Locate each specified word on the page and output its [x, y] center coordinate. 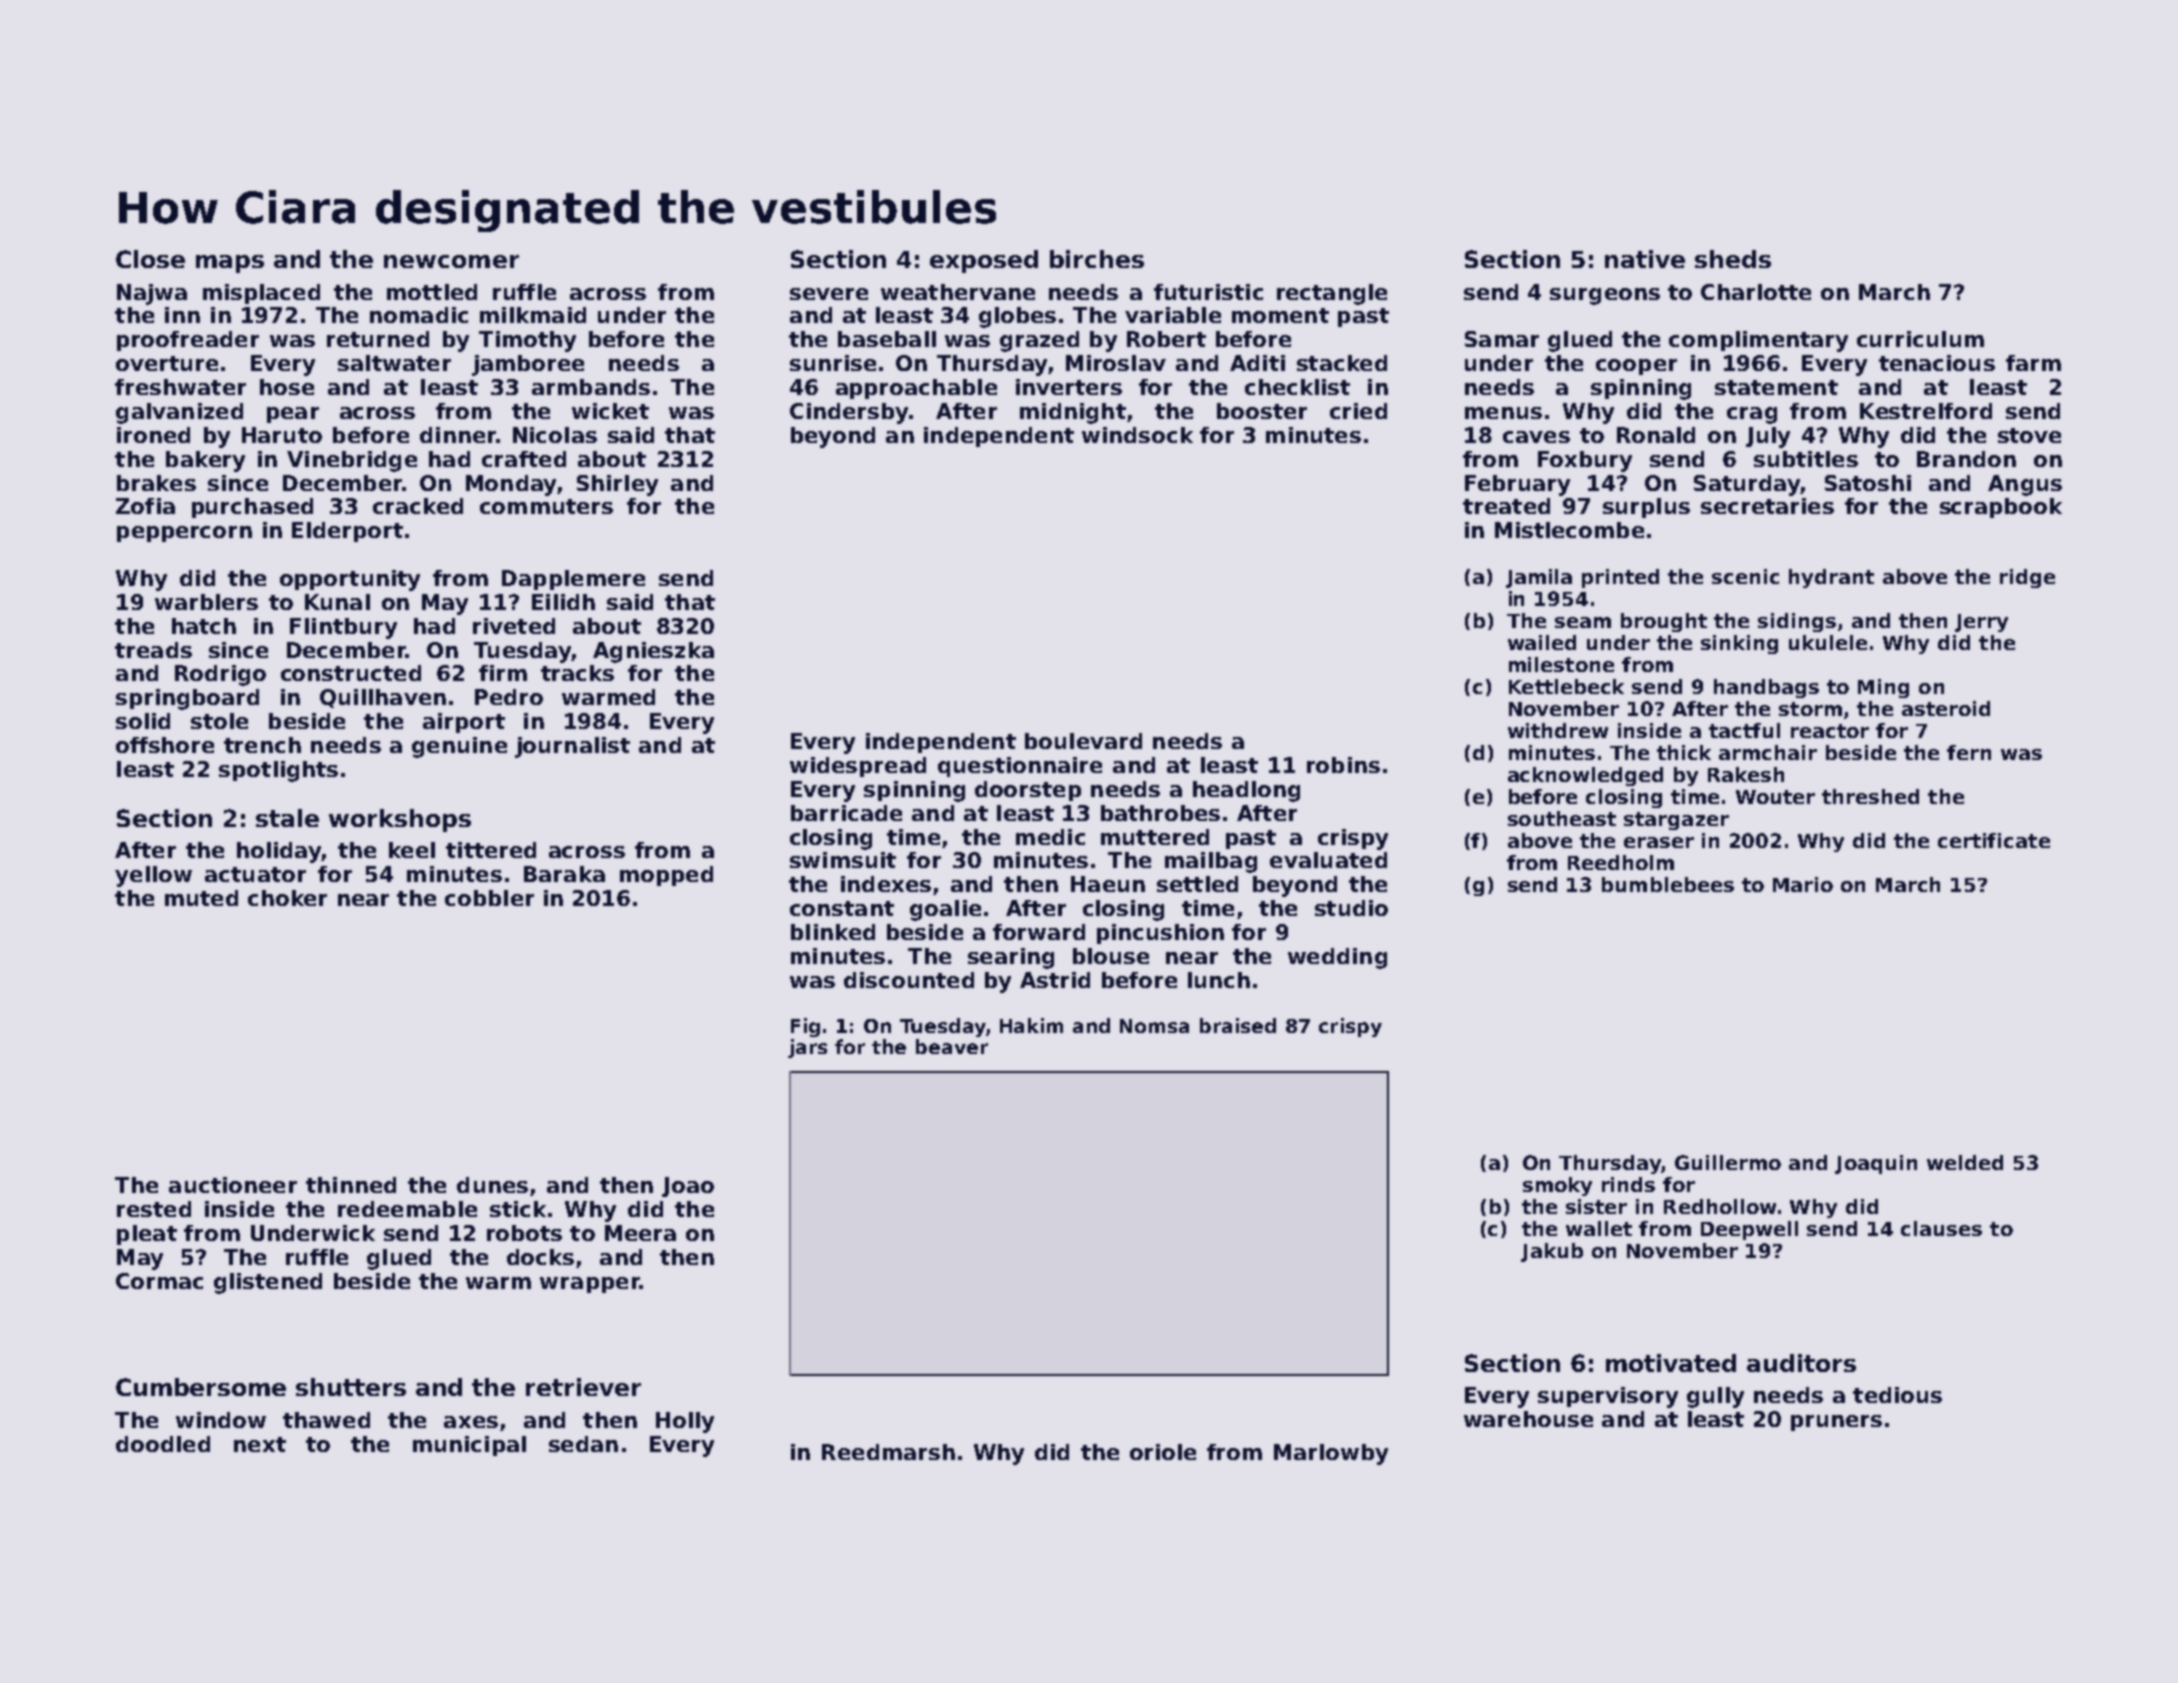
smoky [1557, 1186]
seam [1583, 622]
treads [153, 650]
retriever [583, 1387]
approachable [916, 389]
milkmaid [533, 315]
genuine [459, 747]
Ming [1883, 688]
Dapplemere [573, 580]
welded [1965, 1162]
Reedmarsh [888, 1452]
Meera [640, 1233]
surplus [1646, 508]
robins [1343, 765]
